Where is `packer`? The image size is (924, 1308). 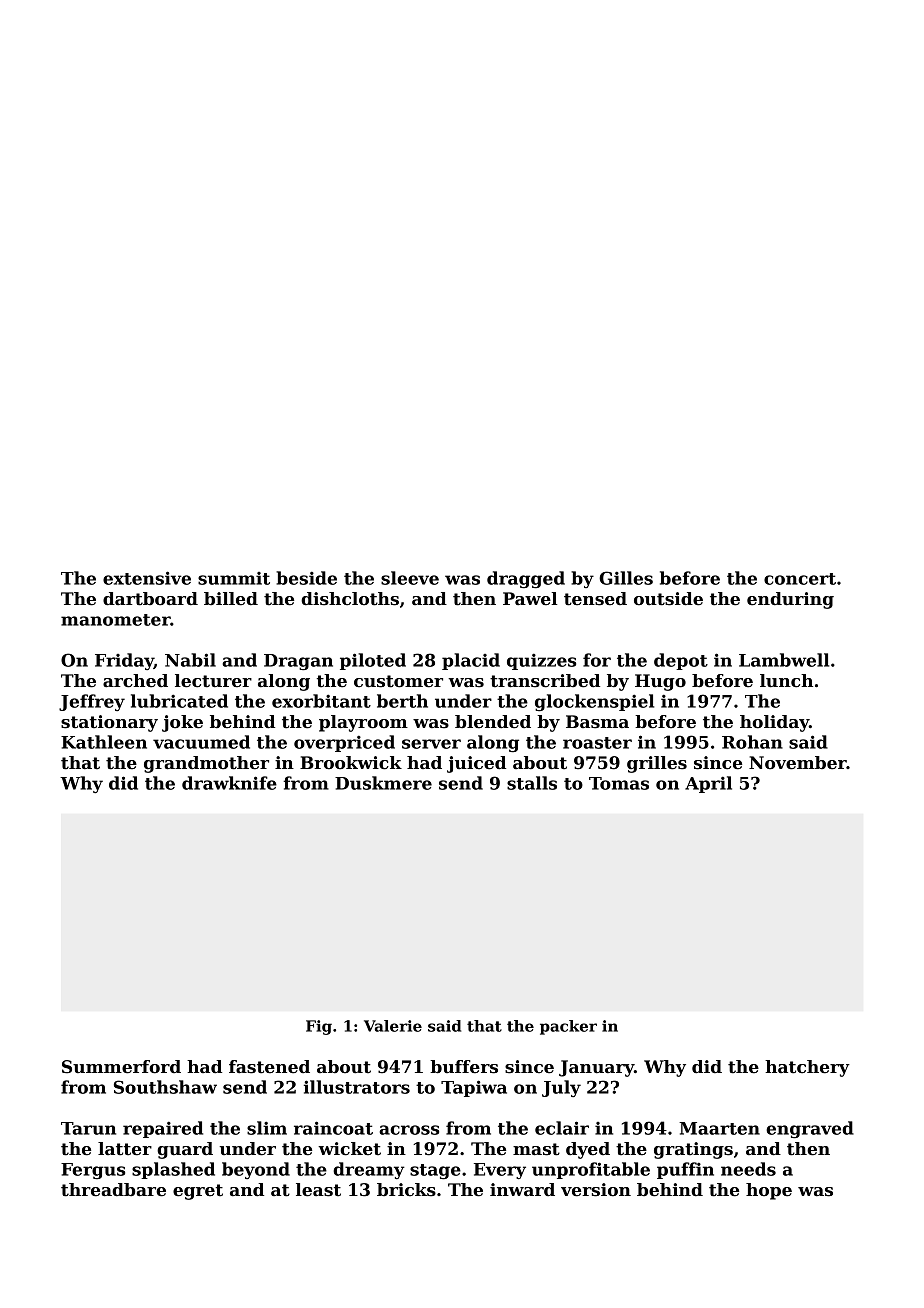
packer is located at coordinates (568, 1027).
